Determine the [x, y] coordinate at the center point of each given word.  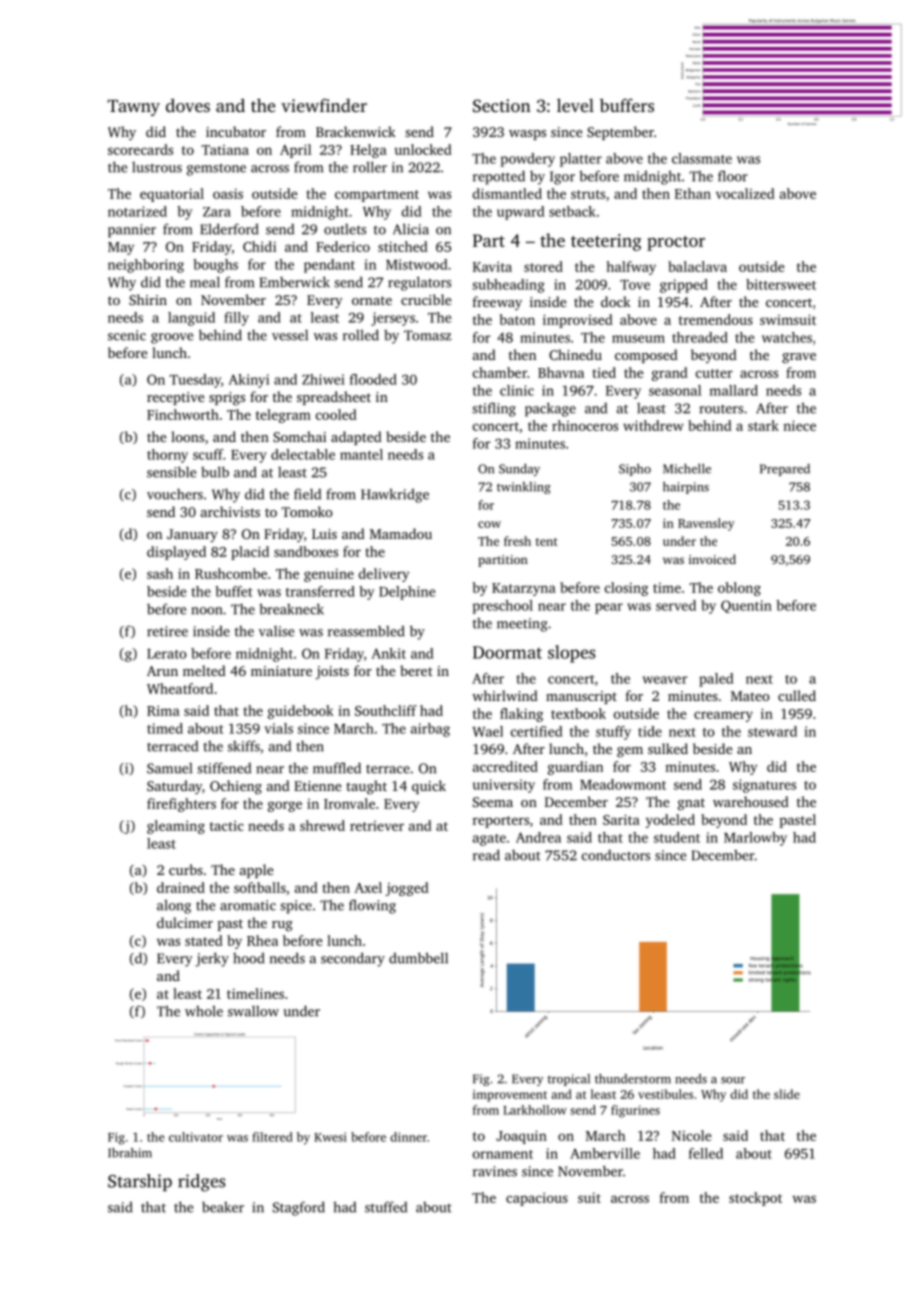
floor [733, 176]
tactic [227, 825]
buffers [627, 105]
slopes [571, 654]
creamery [723, 716]
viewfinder [324, 105]
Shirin [148, 299]
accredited [505, 766]
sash [160, 573]
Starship [140, 1182]
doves [188, 105]
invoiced [712, 559]
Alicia [411, 229]
